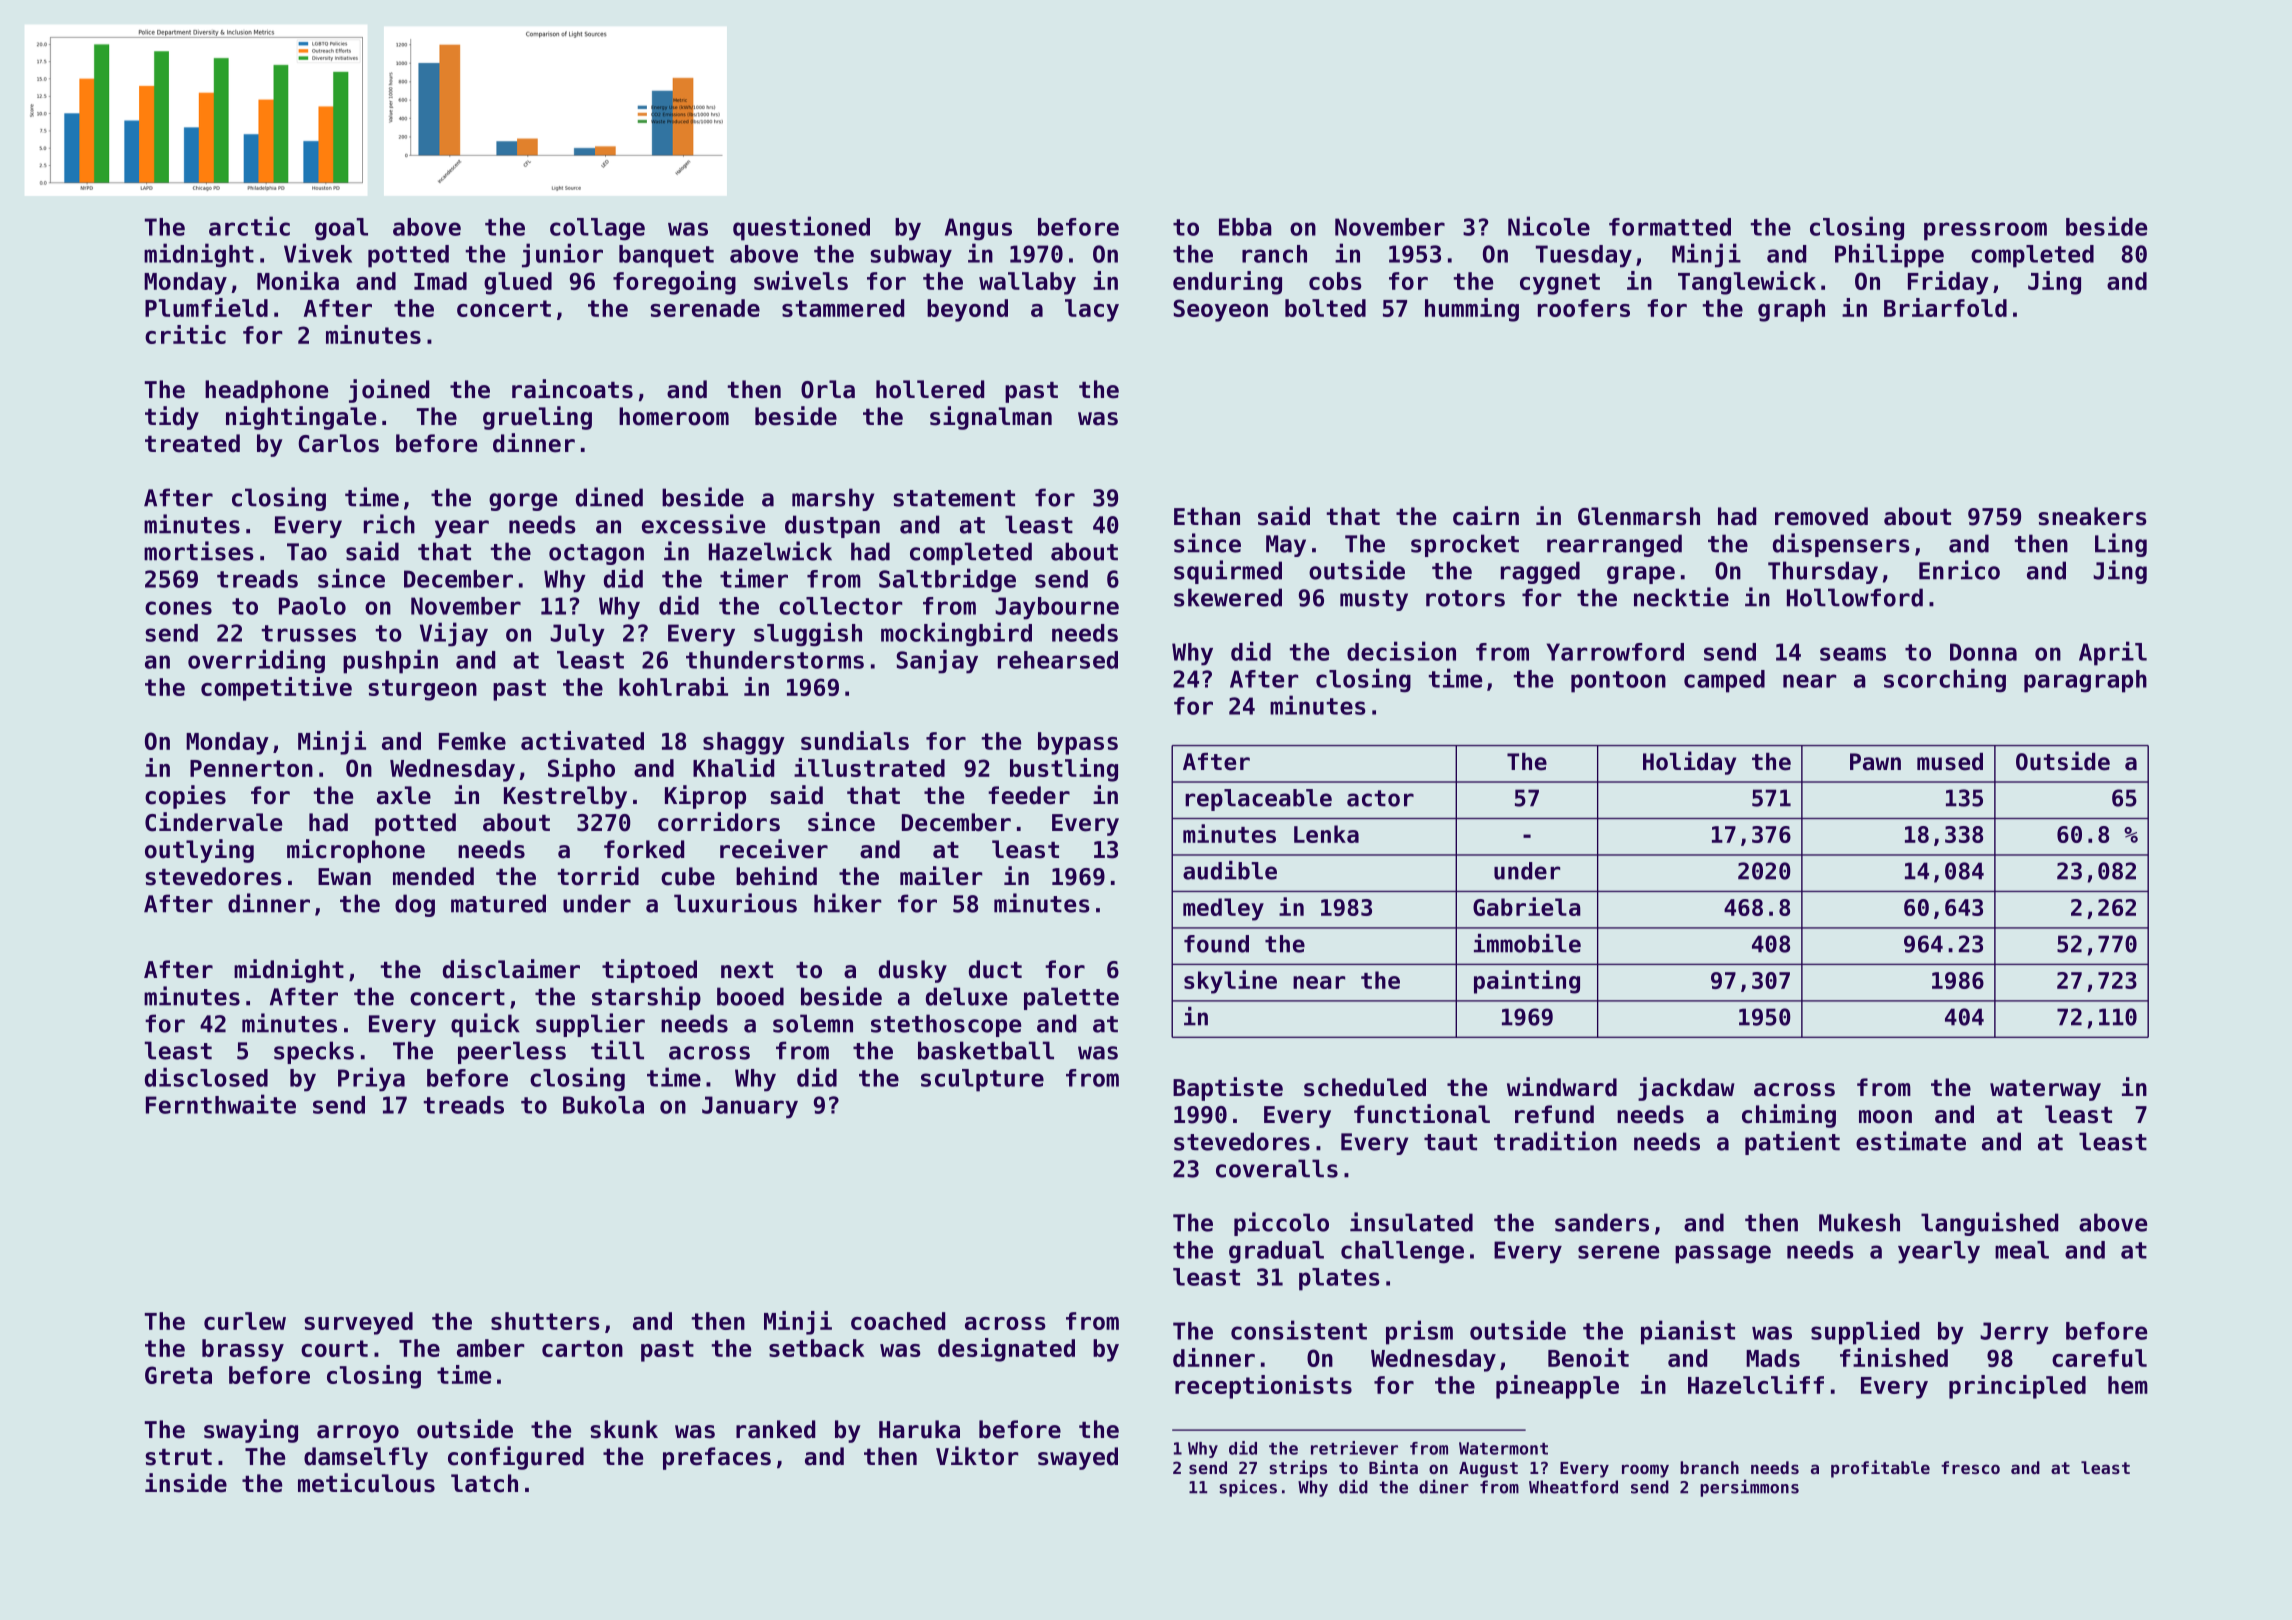 The width and height of the screenshot is (2292, 1620). What do you see at coordinates (1326, 834) in the screenshot?
I see `Lenka` at bounding box center [1326, 834].
